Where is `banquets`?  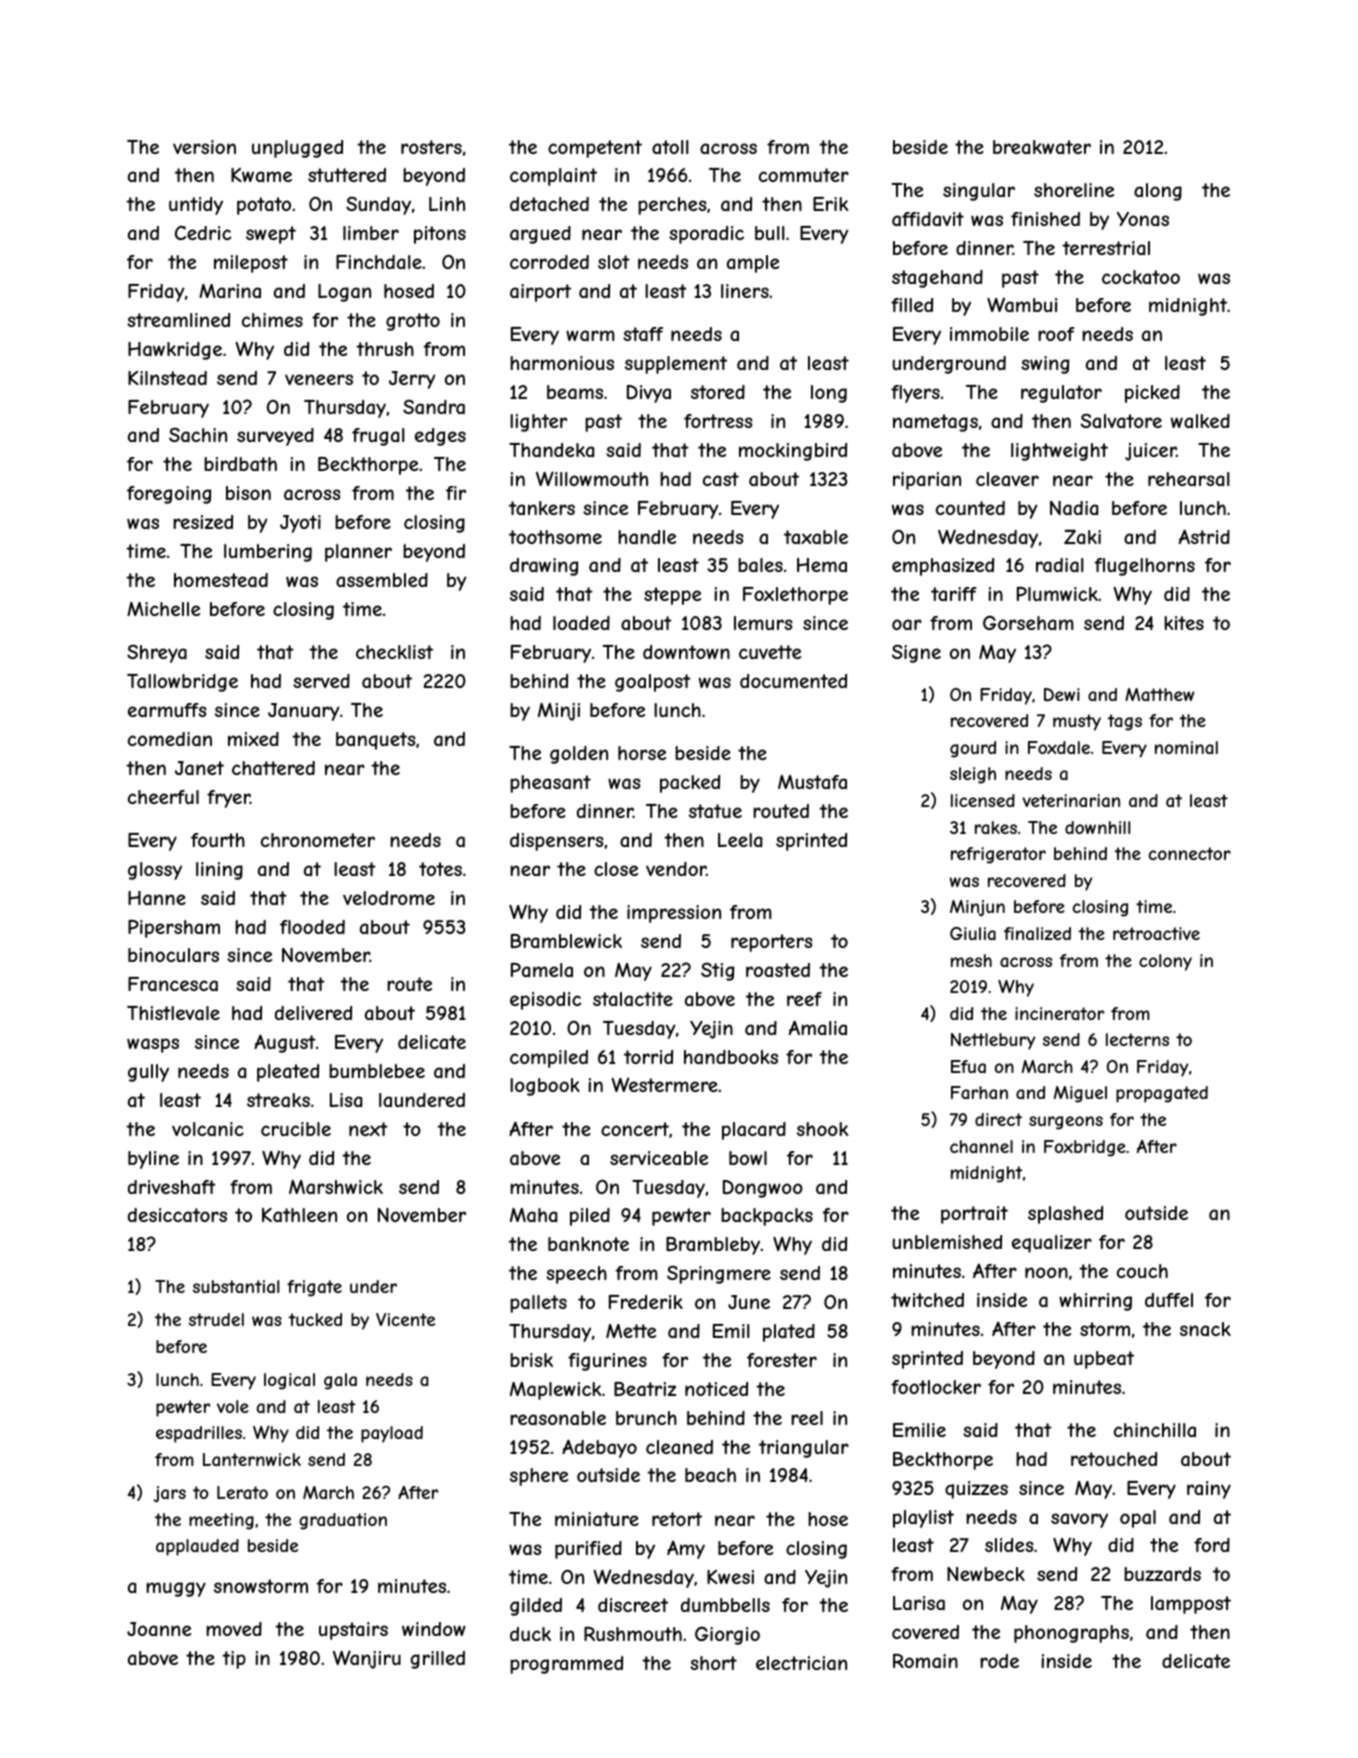 banquets is located at coordinates (376, 741).
